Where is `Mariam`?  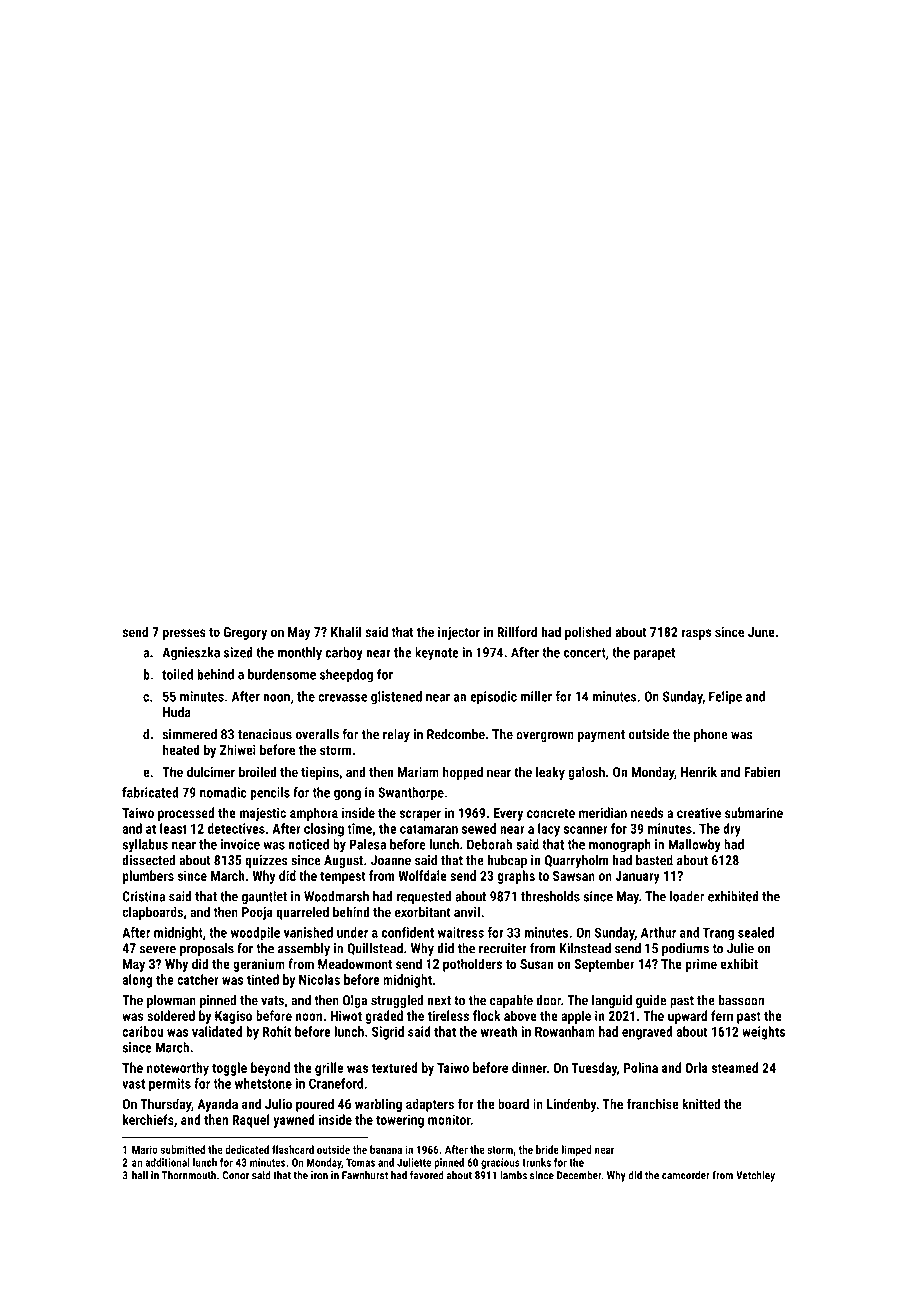 Mariam is located at coordinates (418, 772).
